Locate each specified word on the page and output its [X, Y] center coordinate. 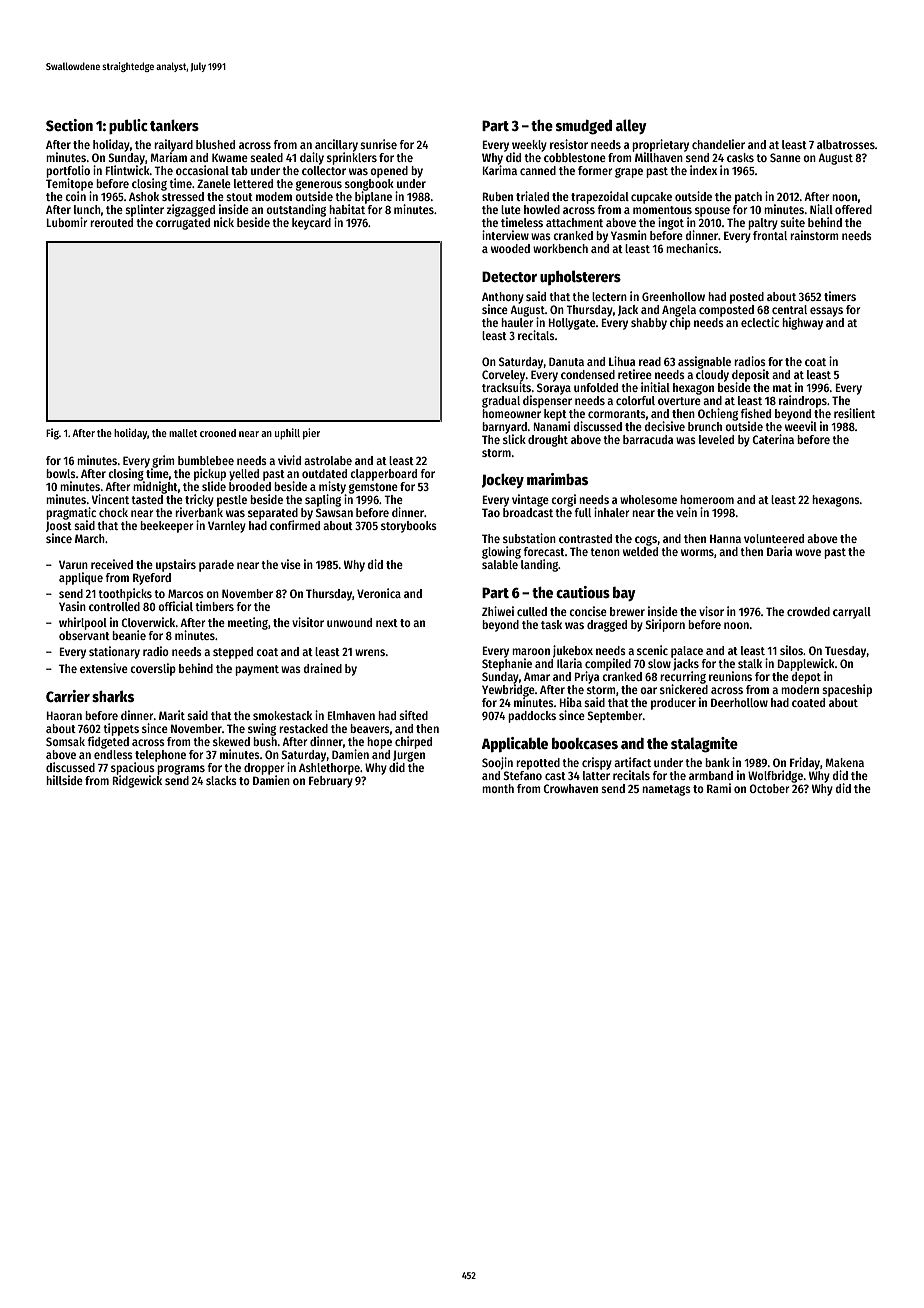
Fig [52, 434]
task [551, 624]
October [769, 788]
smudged [584, 127]
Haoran [64, 715]
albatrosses [846, 144]
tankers [174, 125]
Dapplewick [806, 664]
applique [81, 578]
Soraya [554, 389]
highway [802, 323]
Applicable [515, 744]
